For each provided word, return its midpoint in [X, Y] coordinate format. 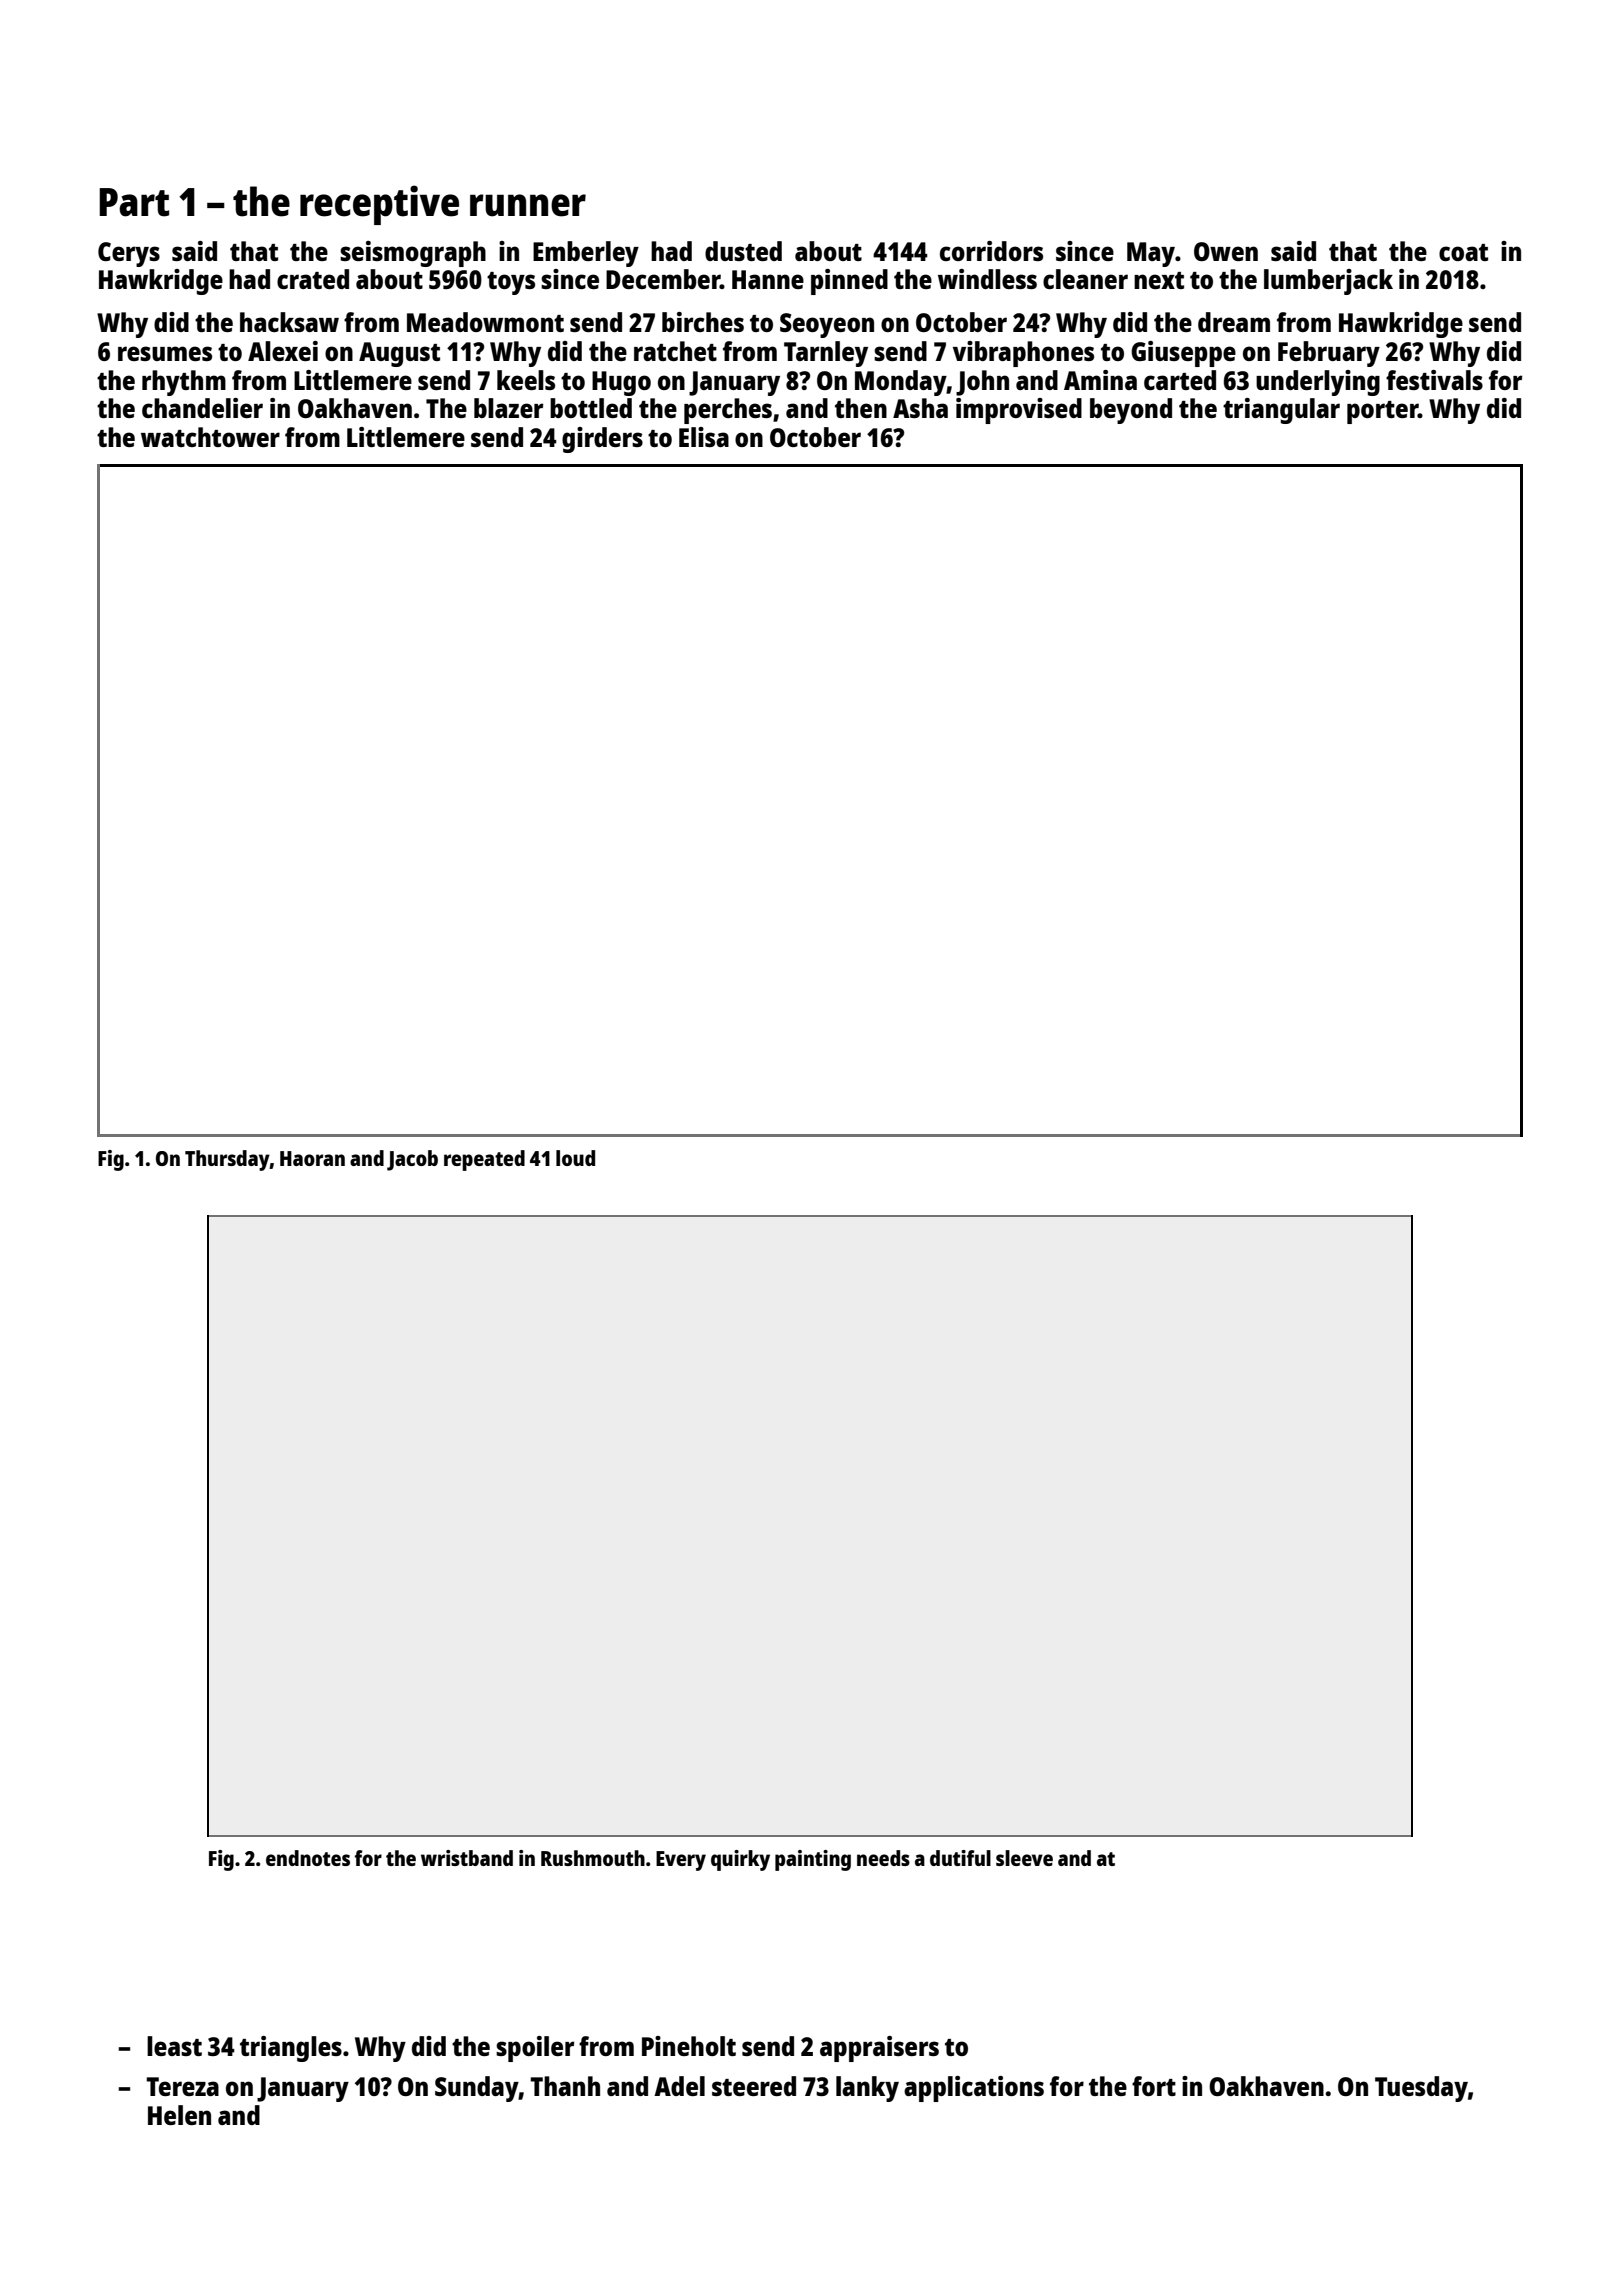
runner [528, 205]
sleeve [1024, 1858]
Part [134, 202]
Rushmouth [593, 1858]
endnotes [308, 1858]
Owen [1226, 251]
